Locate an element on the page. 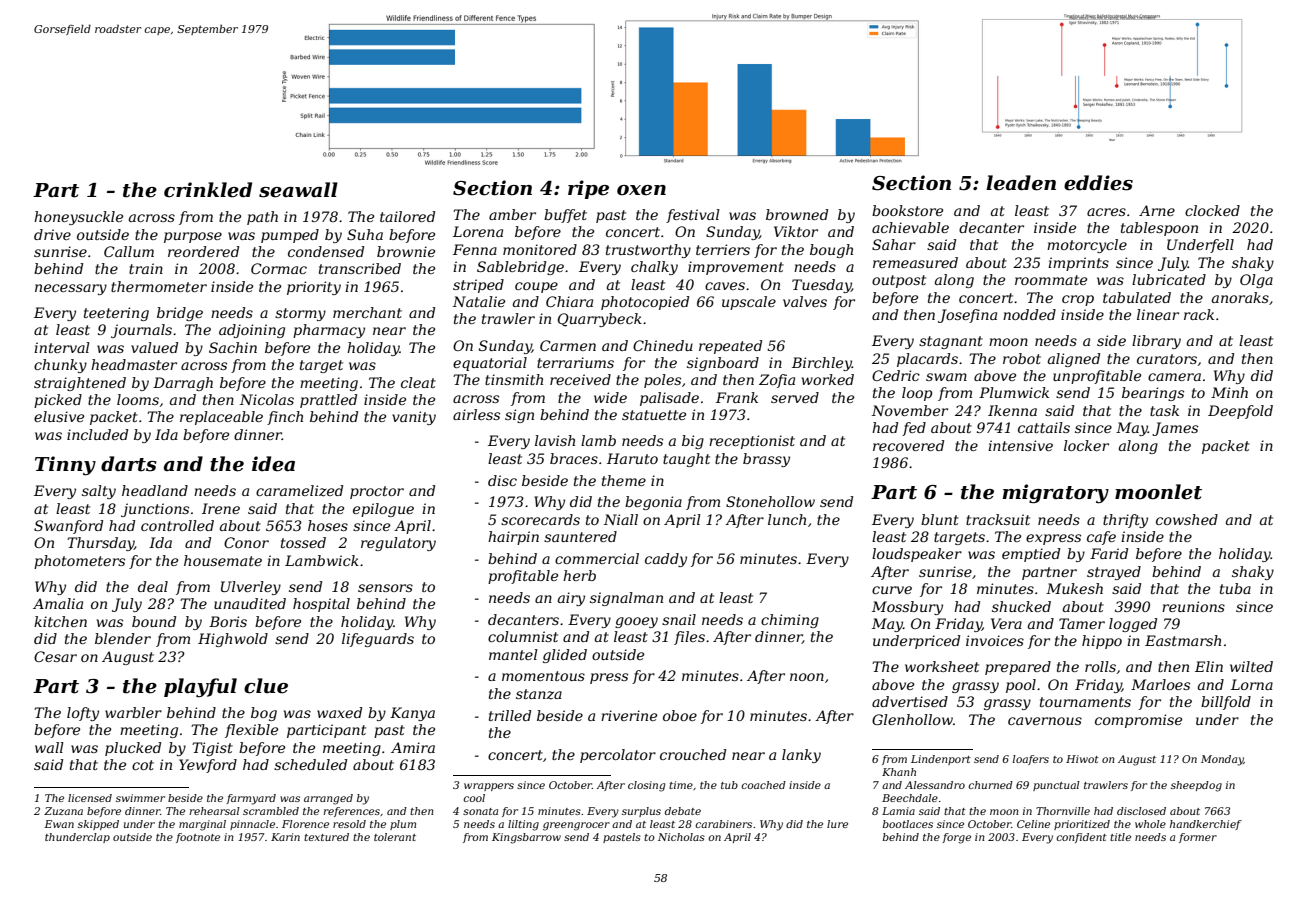  unaudited is located at coordinates (250, 603).
